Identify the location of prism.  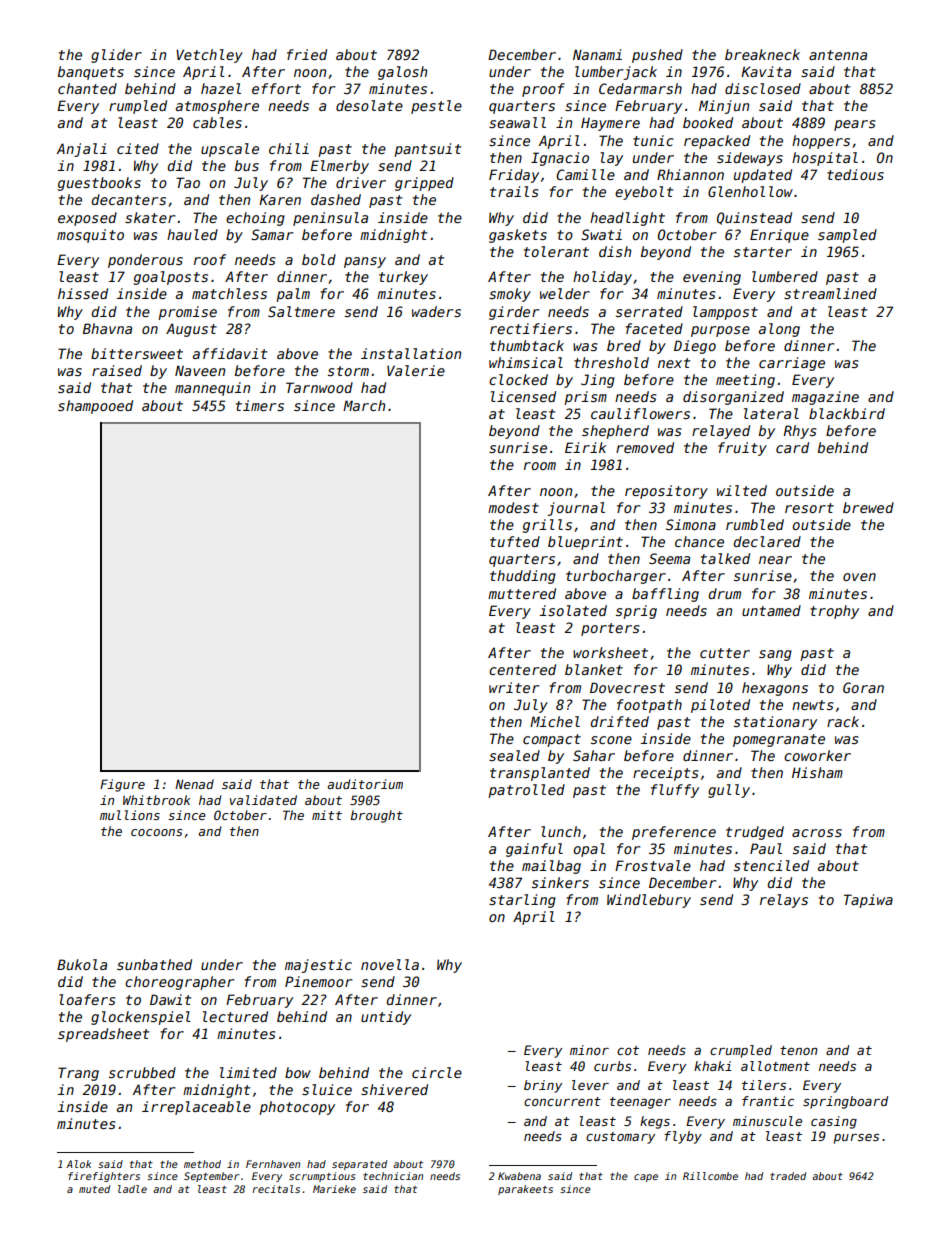
(585, 398).
